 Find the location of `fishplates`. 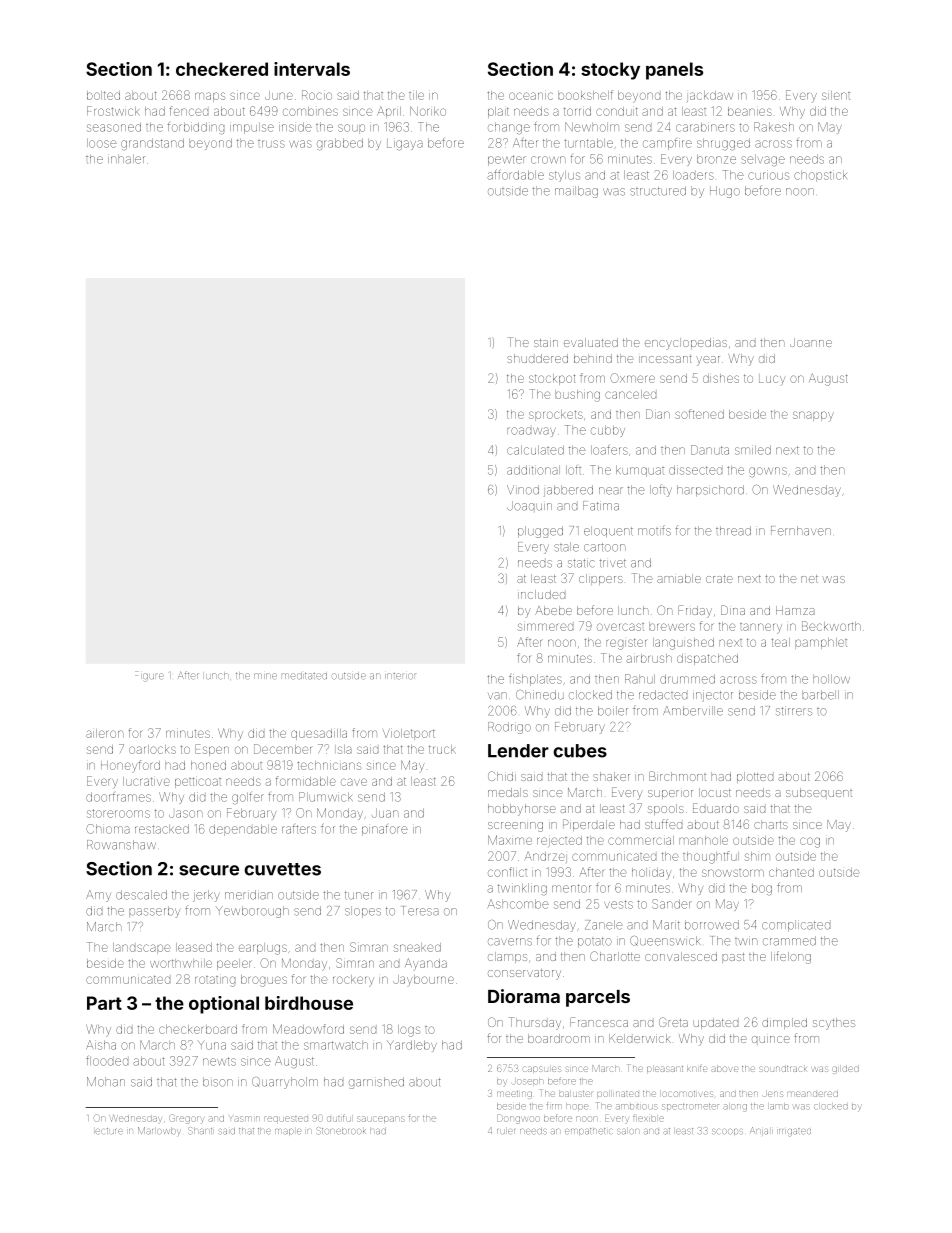

fishplates is located at coordinates (535, 680).
